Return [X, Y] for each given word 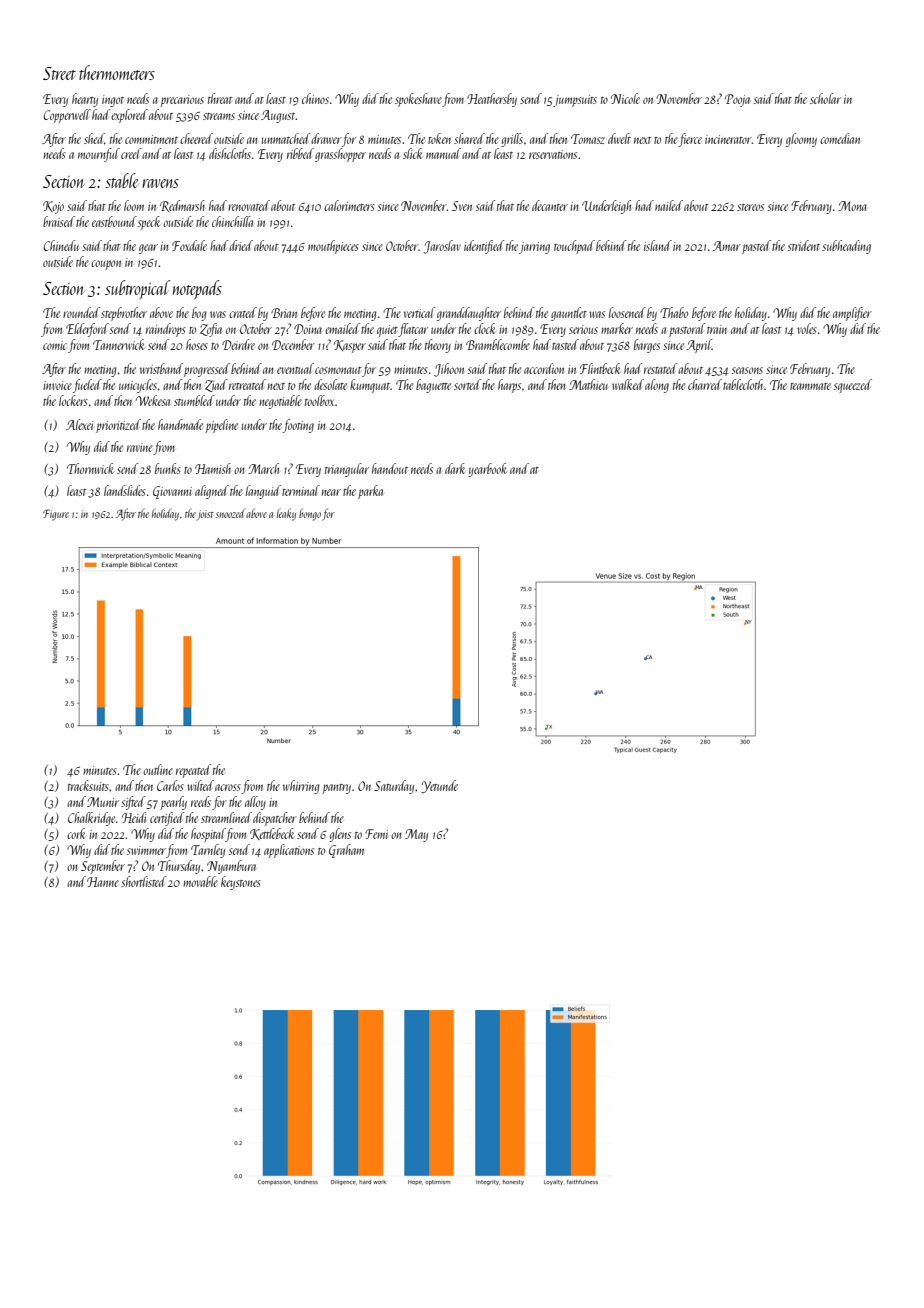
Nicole [625, 98]
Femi [376, 834]
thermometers [117, 72]
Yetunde [440, 786]
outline [158, 769]
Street [59, 73]
